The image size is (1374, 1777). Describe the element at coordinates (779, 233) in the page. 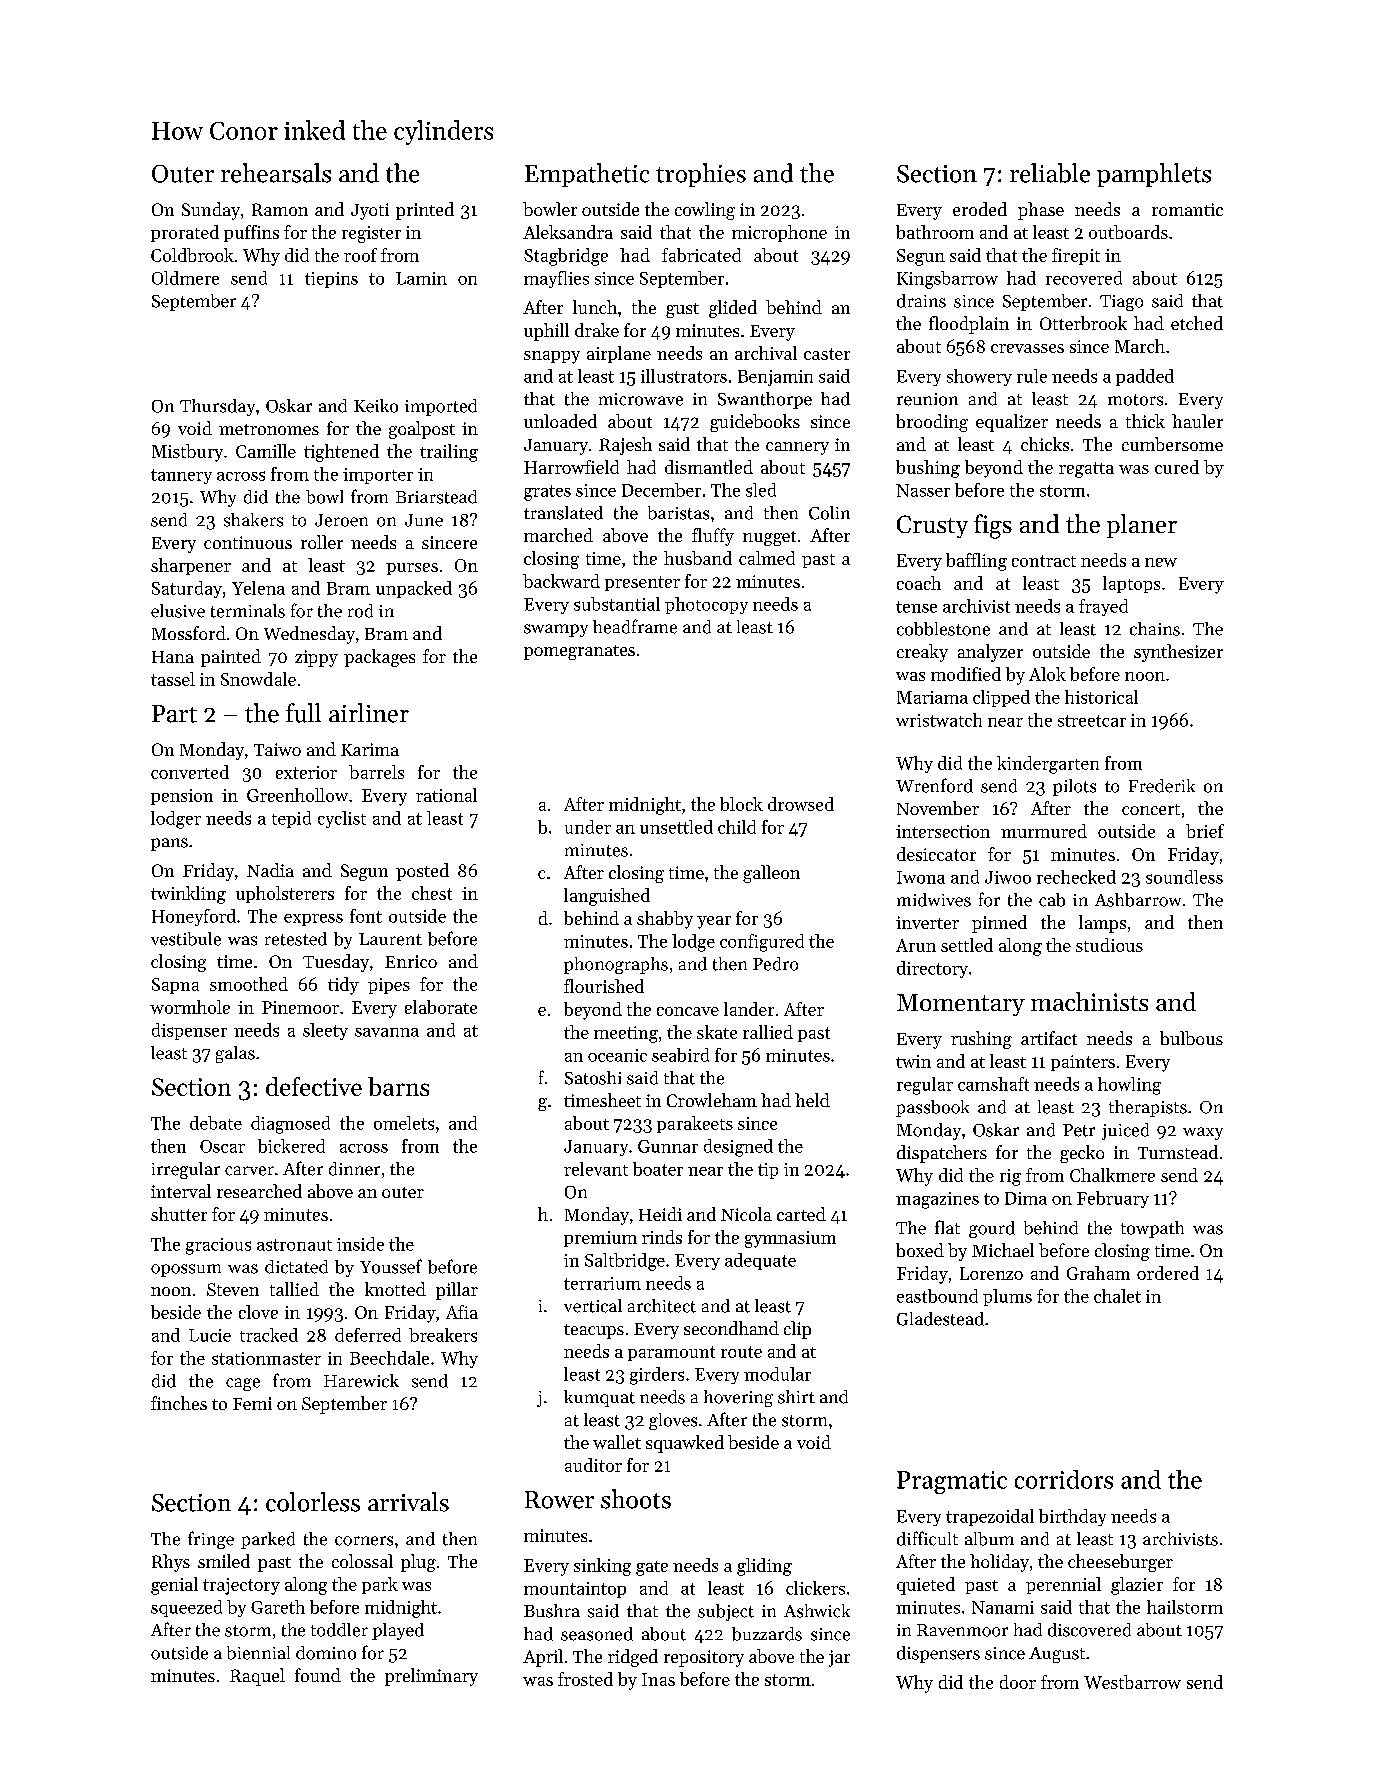

I see `microphone` at that location.
